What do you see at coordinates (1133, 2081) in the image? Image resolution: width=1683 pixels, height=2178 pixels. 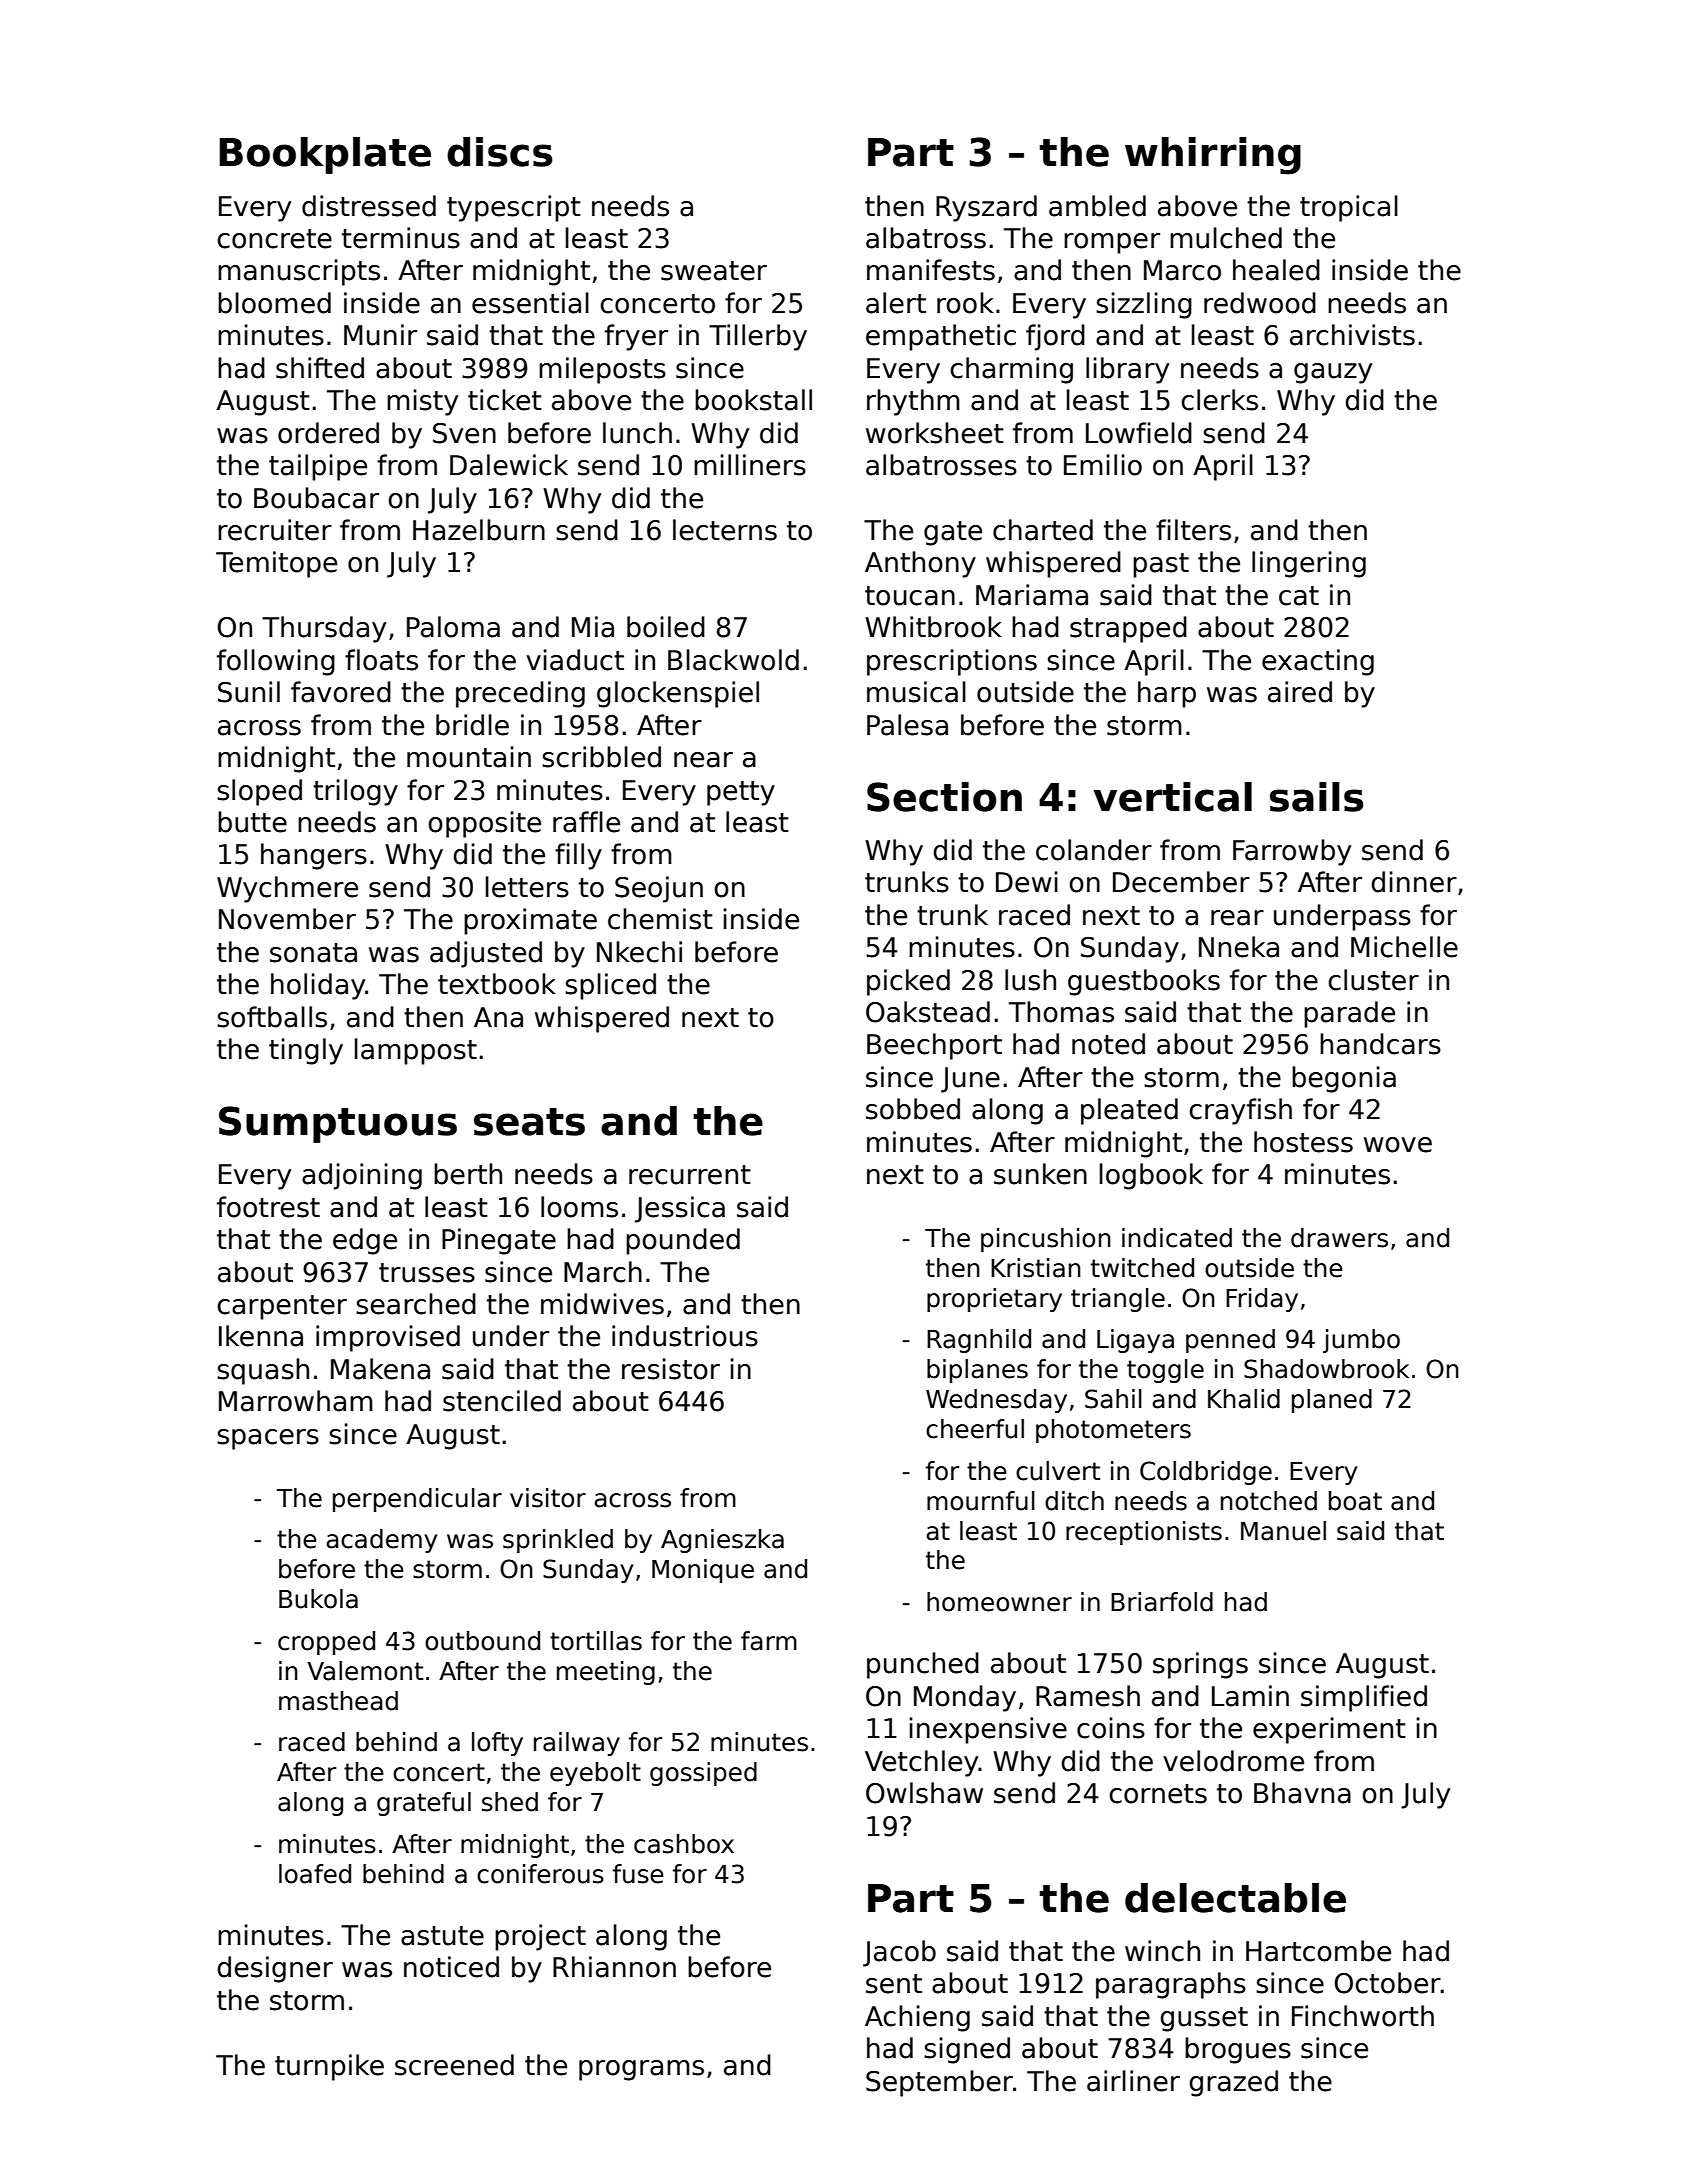 I see `airliner` at bounding box center [1133, 2081].
